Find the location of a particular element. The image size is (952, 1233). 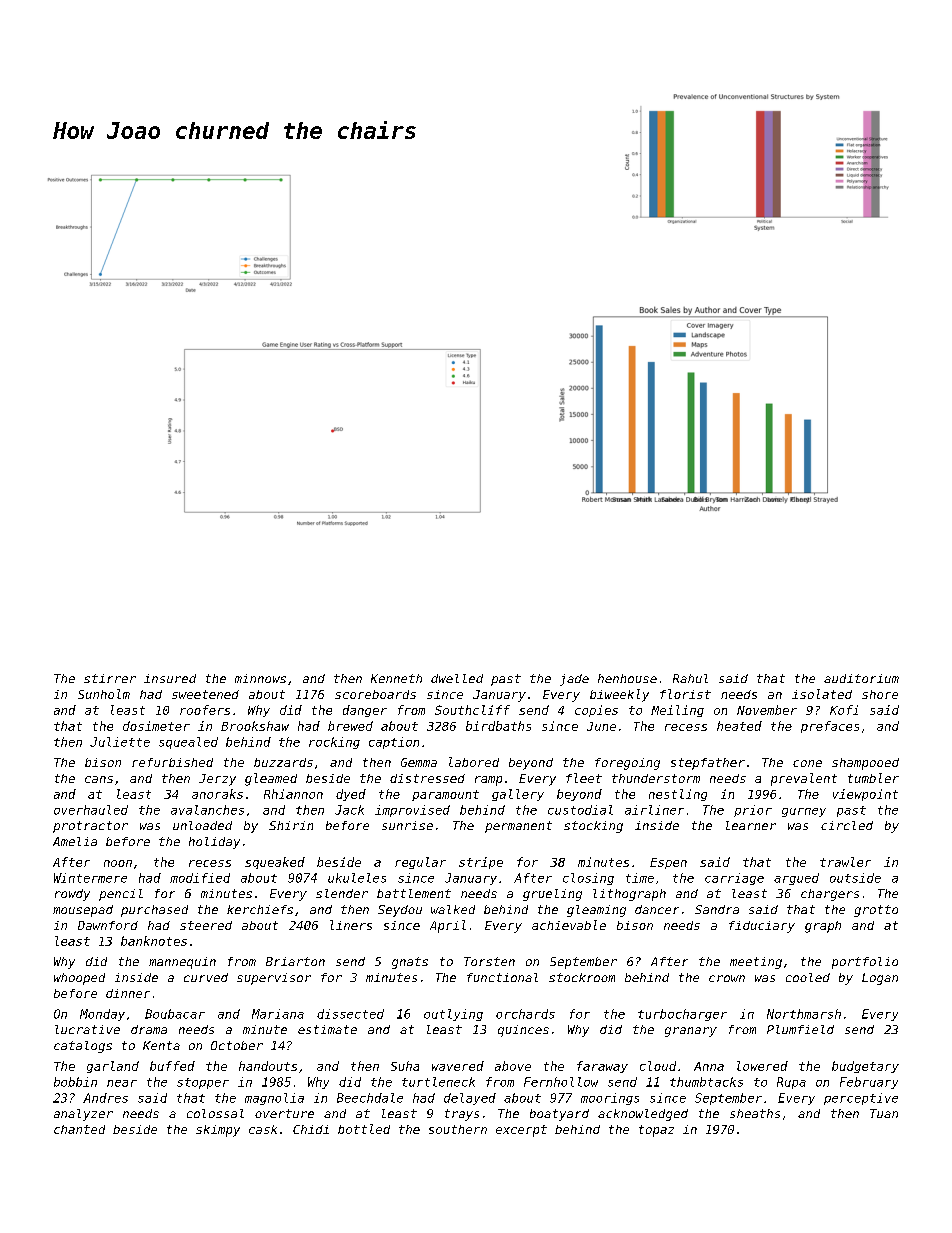

auditorium is located at coordinates (861, 678).
